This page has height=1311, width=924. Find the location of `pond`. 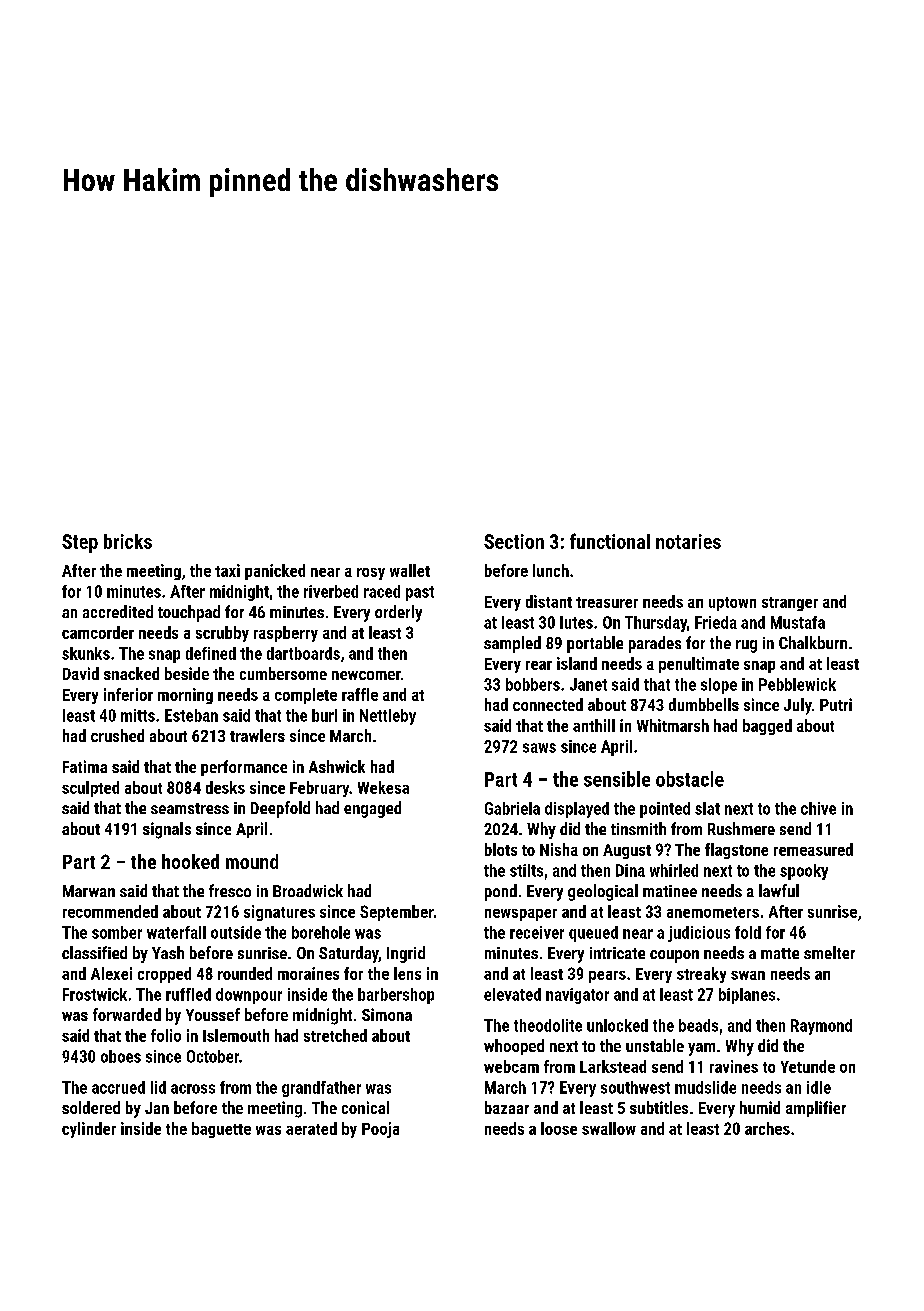

pond is located at coordinates (501, 892).
